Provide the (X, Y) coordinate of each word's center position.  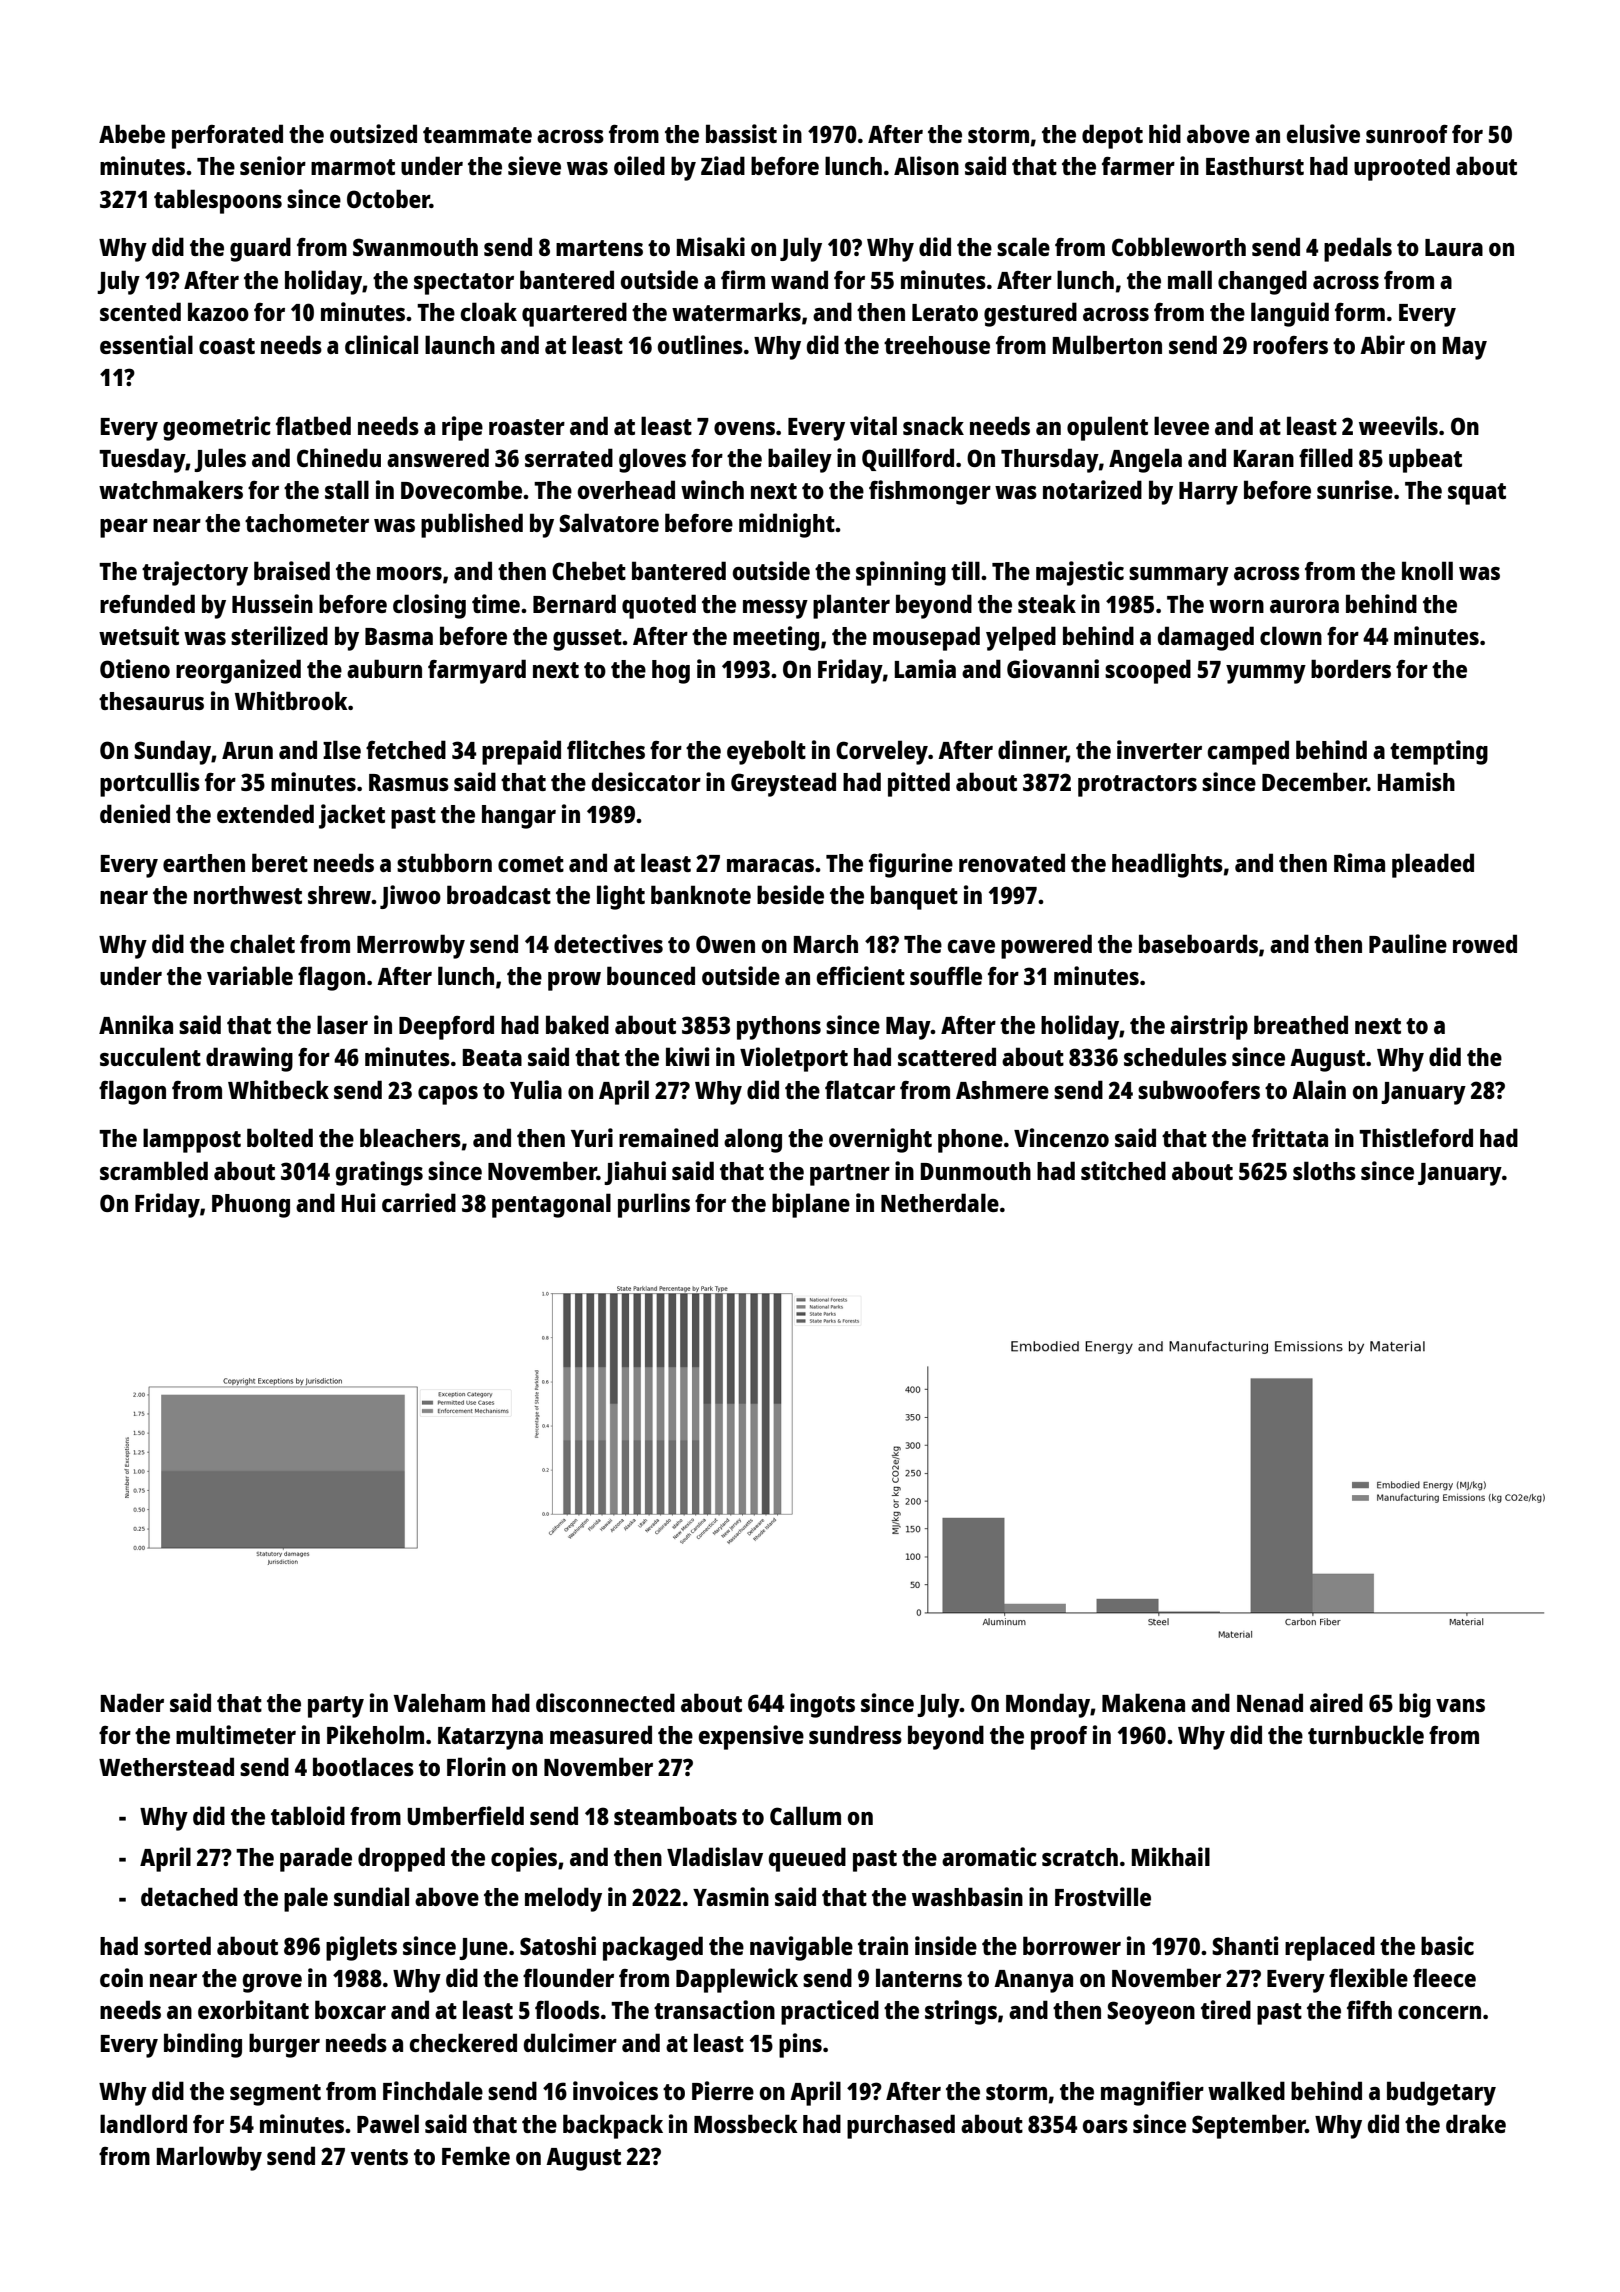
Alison (926, 165)
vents (379, 2157)
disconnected (605, 1702)
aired (1336, 1702)
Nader (132, 1702)
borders (1351, 668)
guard (260, 249)
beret (280, 862)
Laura (1454, 247)
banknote (701, 894)
